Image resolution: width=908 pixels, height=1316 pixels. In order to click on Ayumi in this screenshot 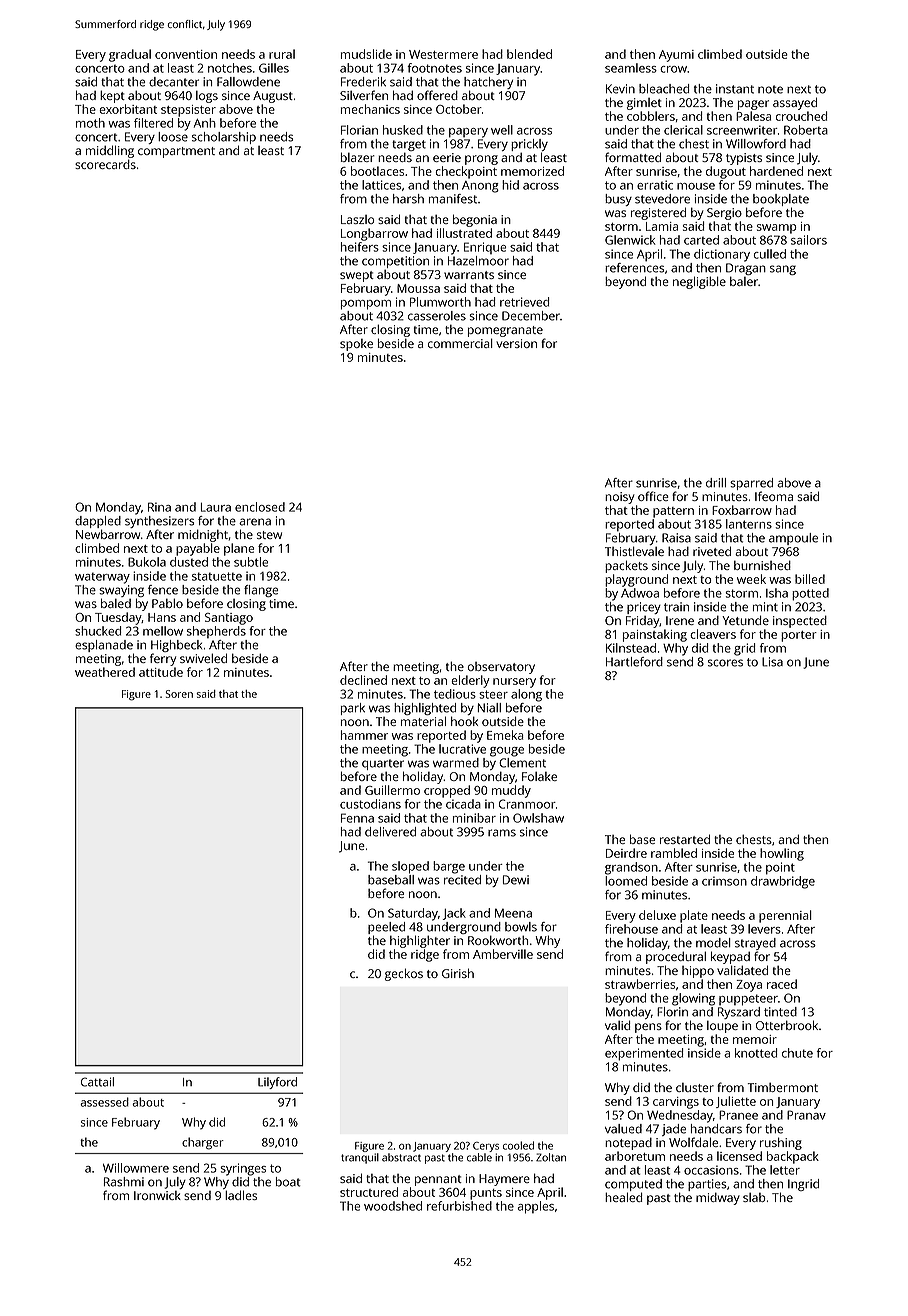, I will do `click(676, 56)`.
